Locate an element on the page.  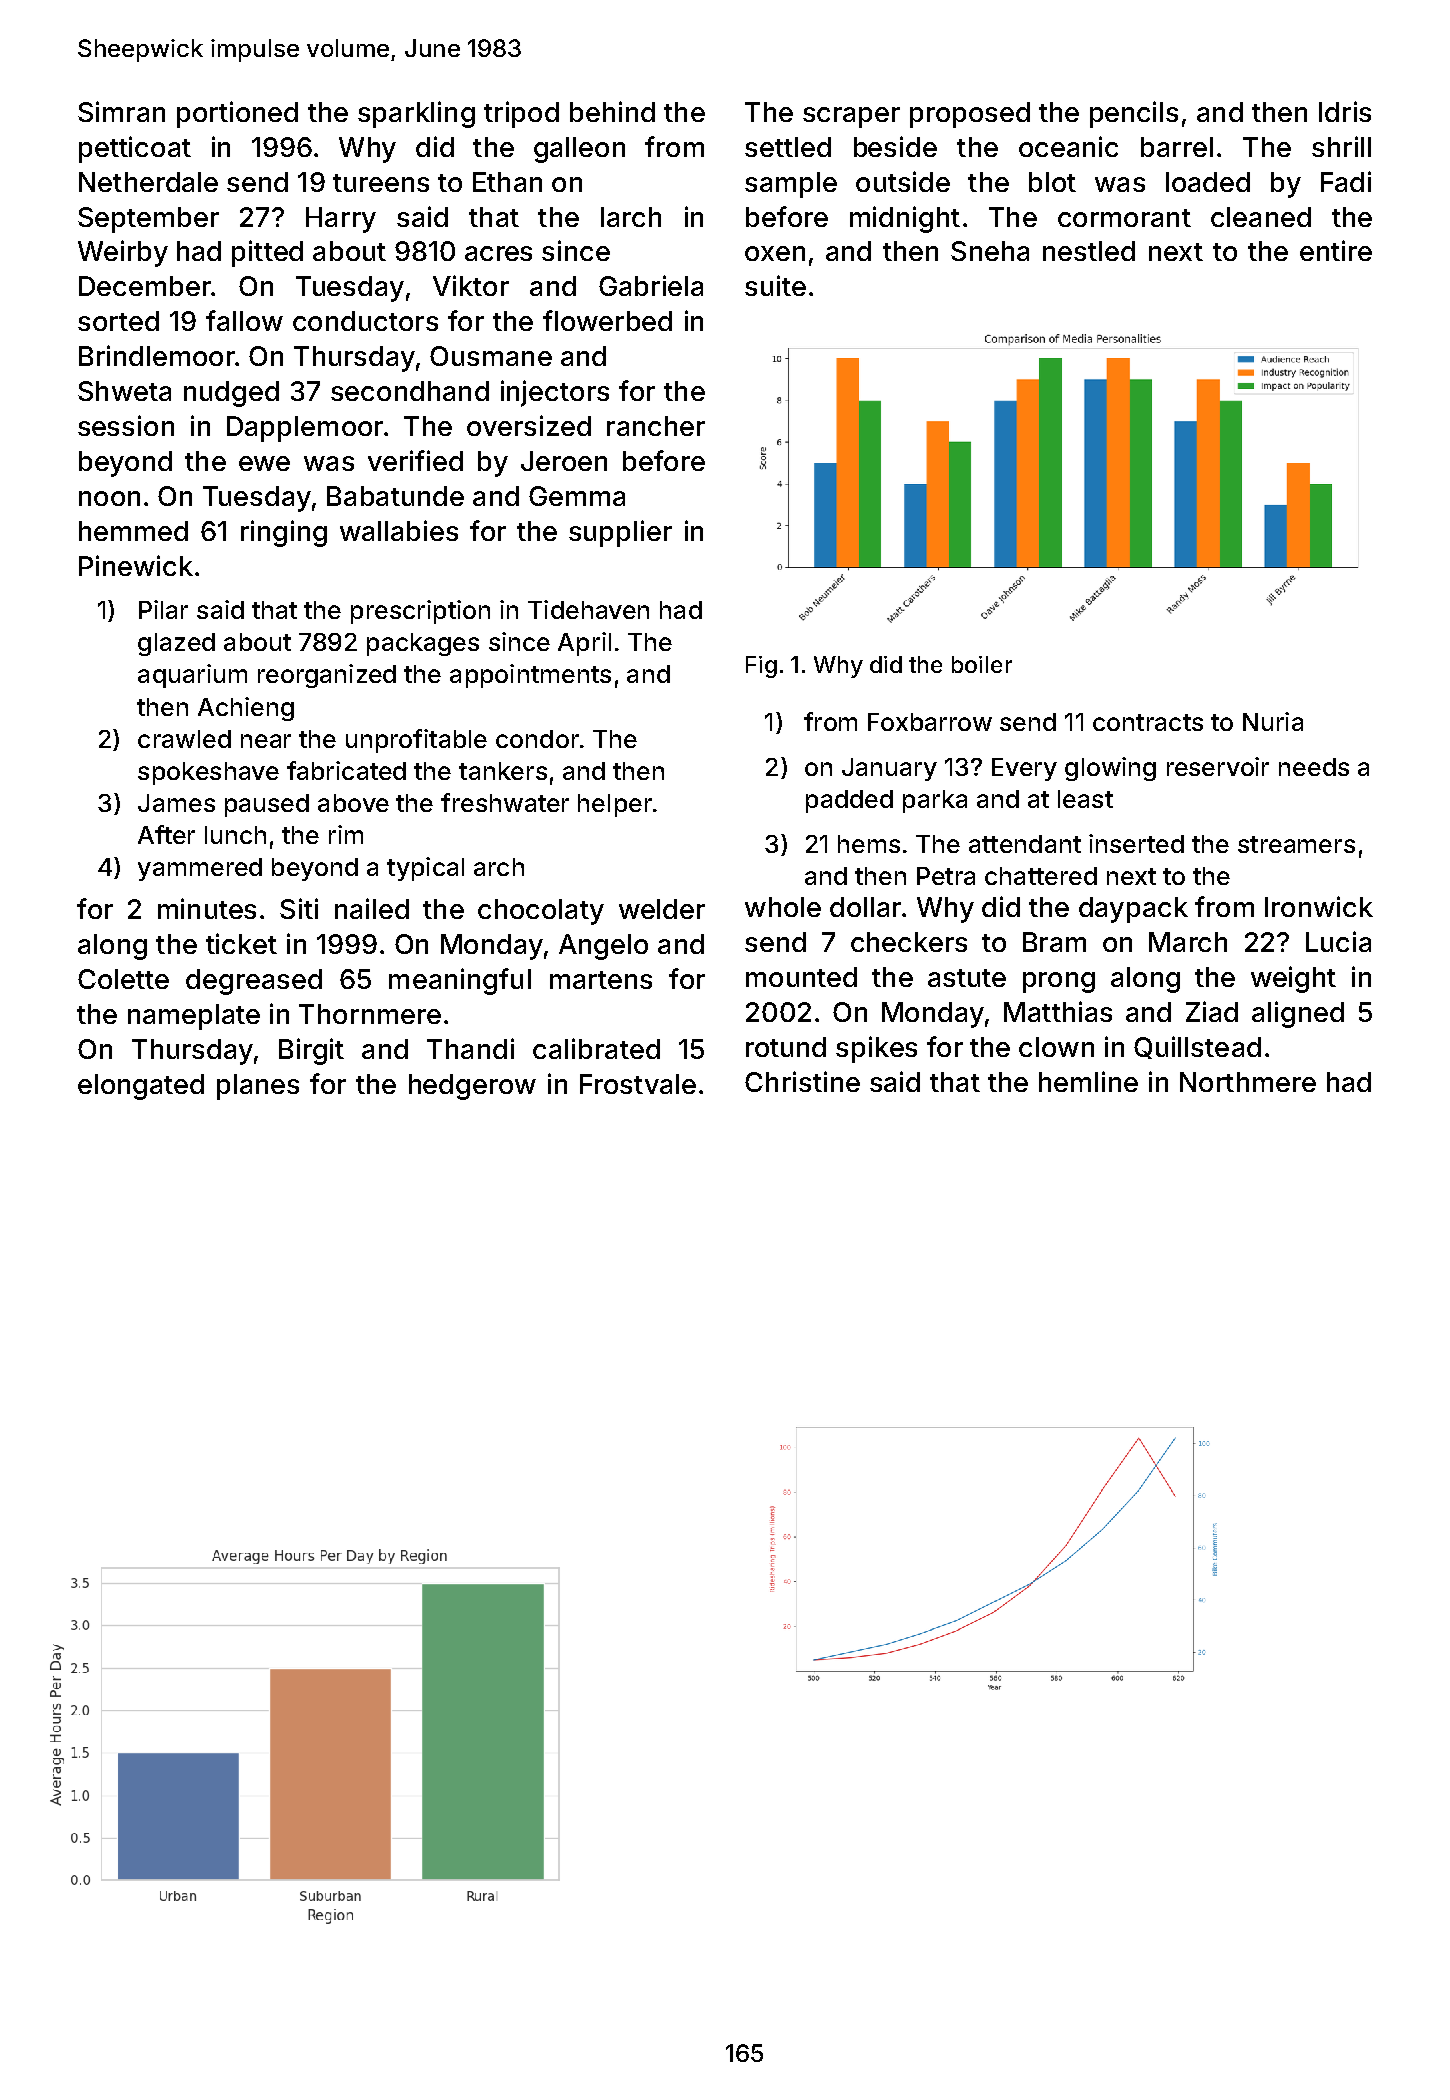
Nuria is located at coordinates (1273, 721).
